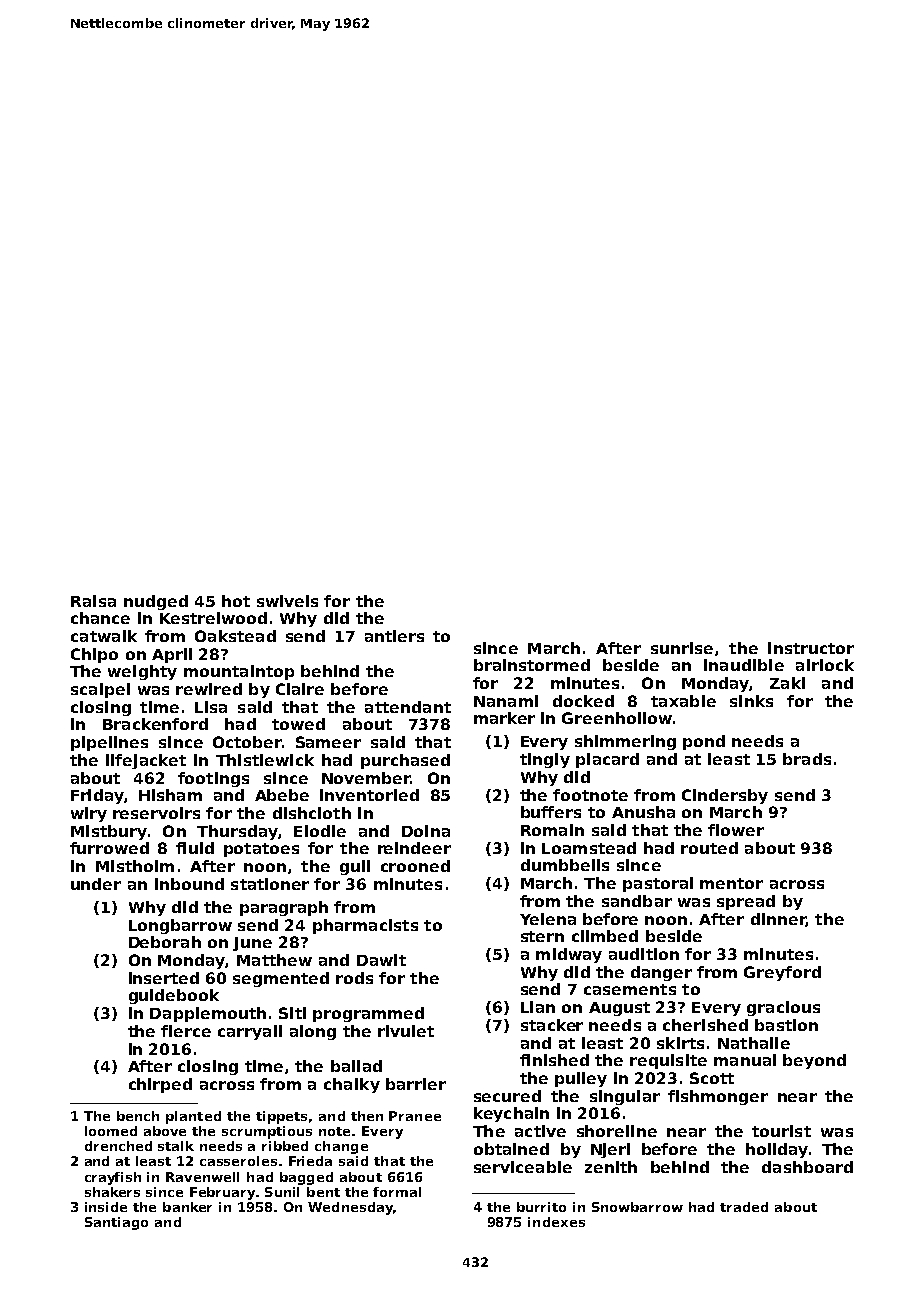 The image size is (924, 1308). What do you see at coordinates (165, 942) in the page?
I see `Deborah` at bounding box center [165, 942].
